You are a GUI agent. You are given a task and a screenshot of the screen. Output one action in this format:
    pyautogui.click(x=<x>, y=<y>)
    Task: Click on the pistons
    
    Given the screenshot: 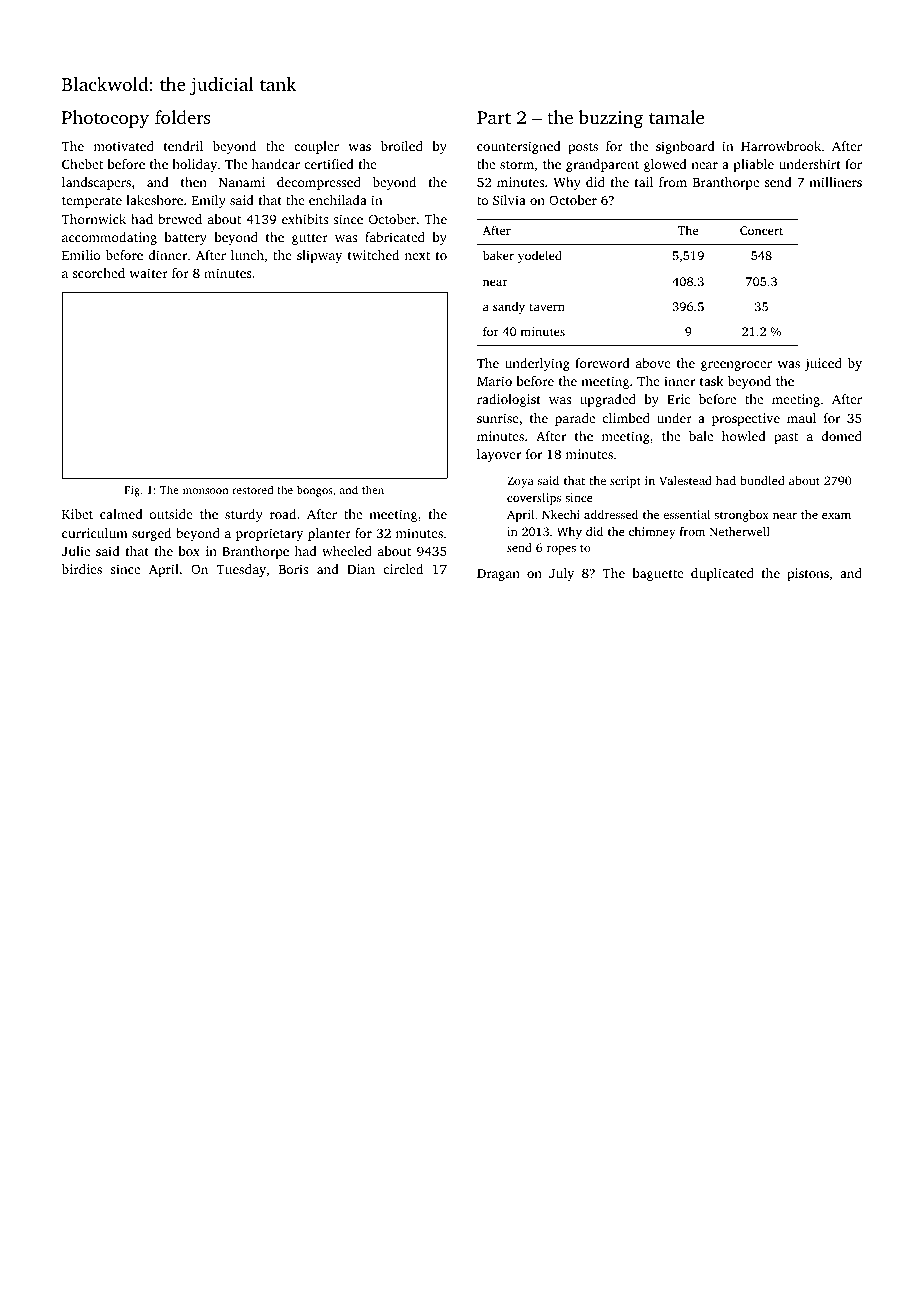 What is the action you would take?
    pyautogui.click(x=808, y=574)
